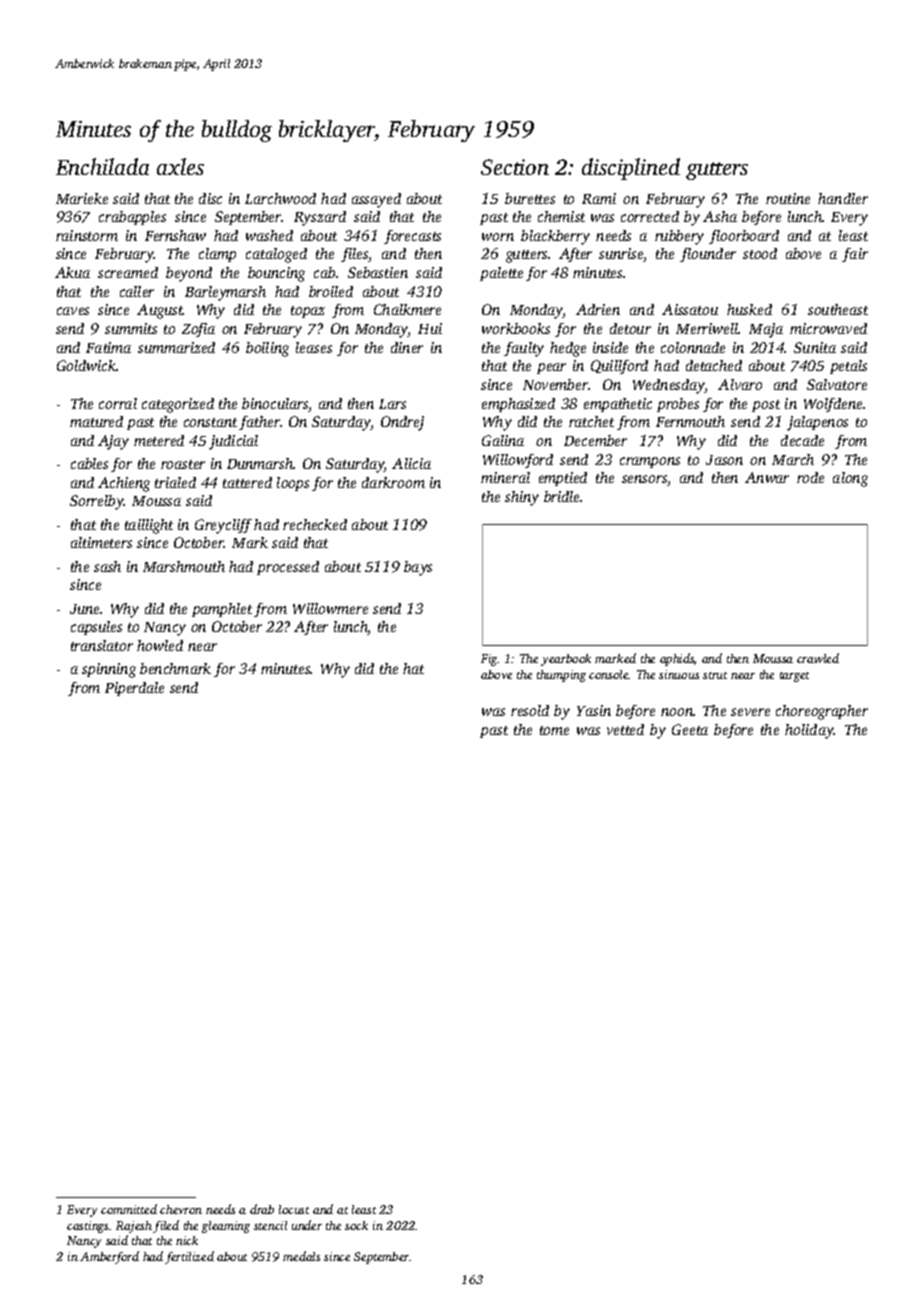 The width and height of the page is (924, 1308). I want to click on Section, so click(515, 167).
